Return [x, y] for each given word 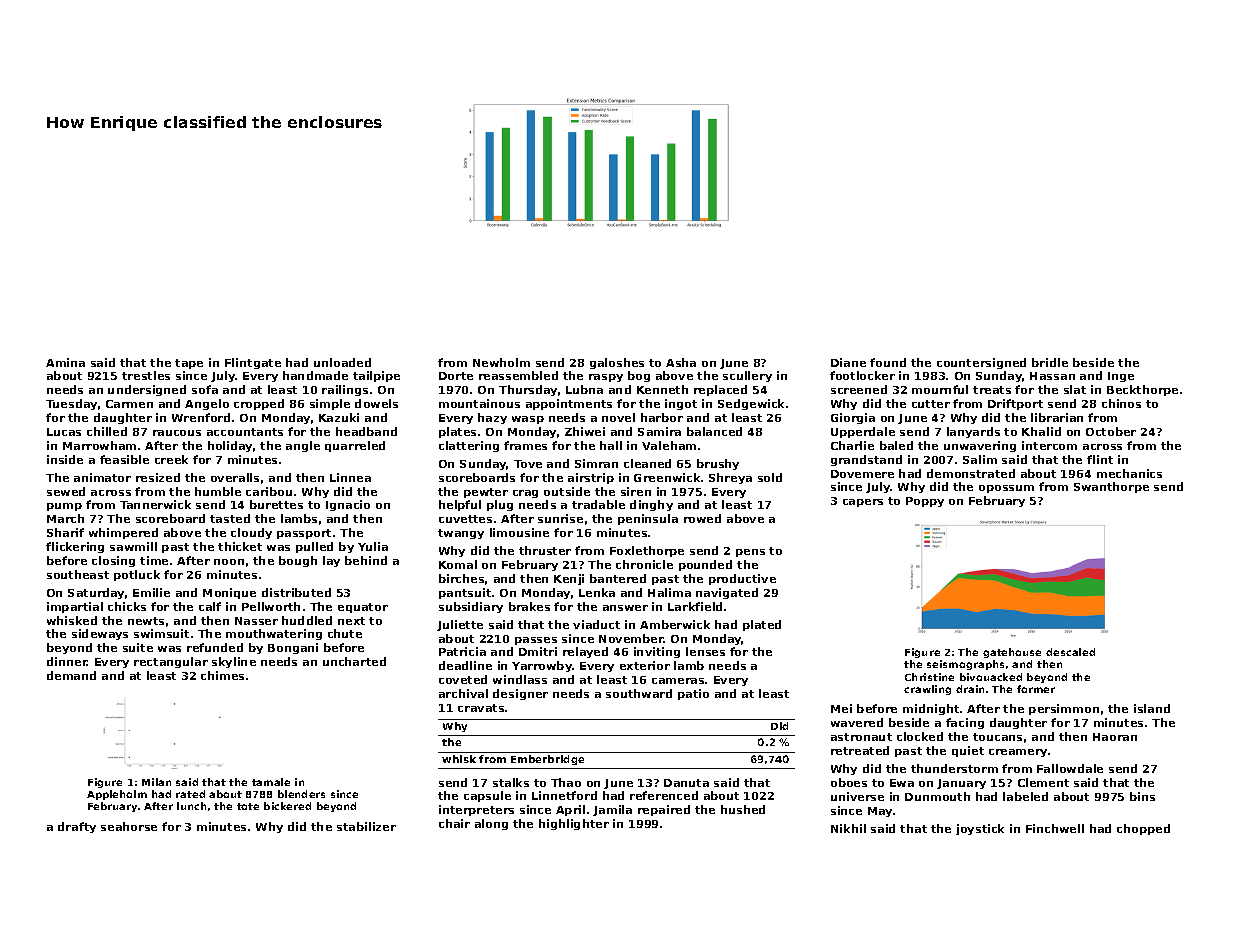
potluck [137, 575]
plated [762, 625]
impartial [75, 607]
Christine [929, 677]
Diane [848, 362]
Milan [156, 782]
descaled [1070, 652]
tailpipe [376, 376]
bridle [1050, 362]
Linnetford [564, 795]
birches [461, 578]
